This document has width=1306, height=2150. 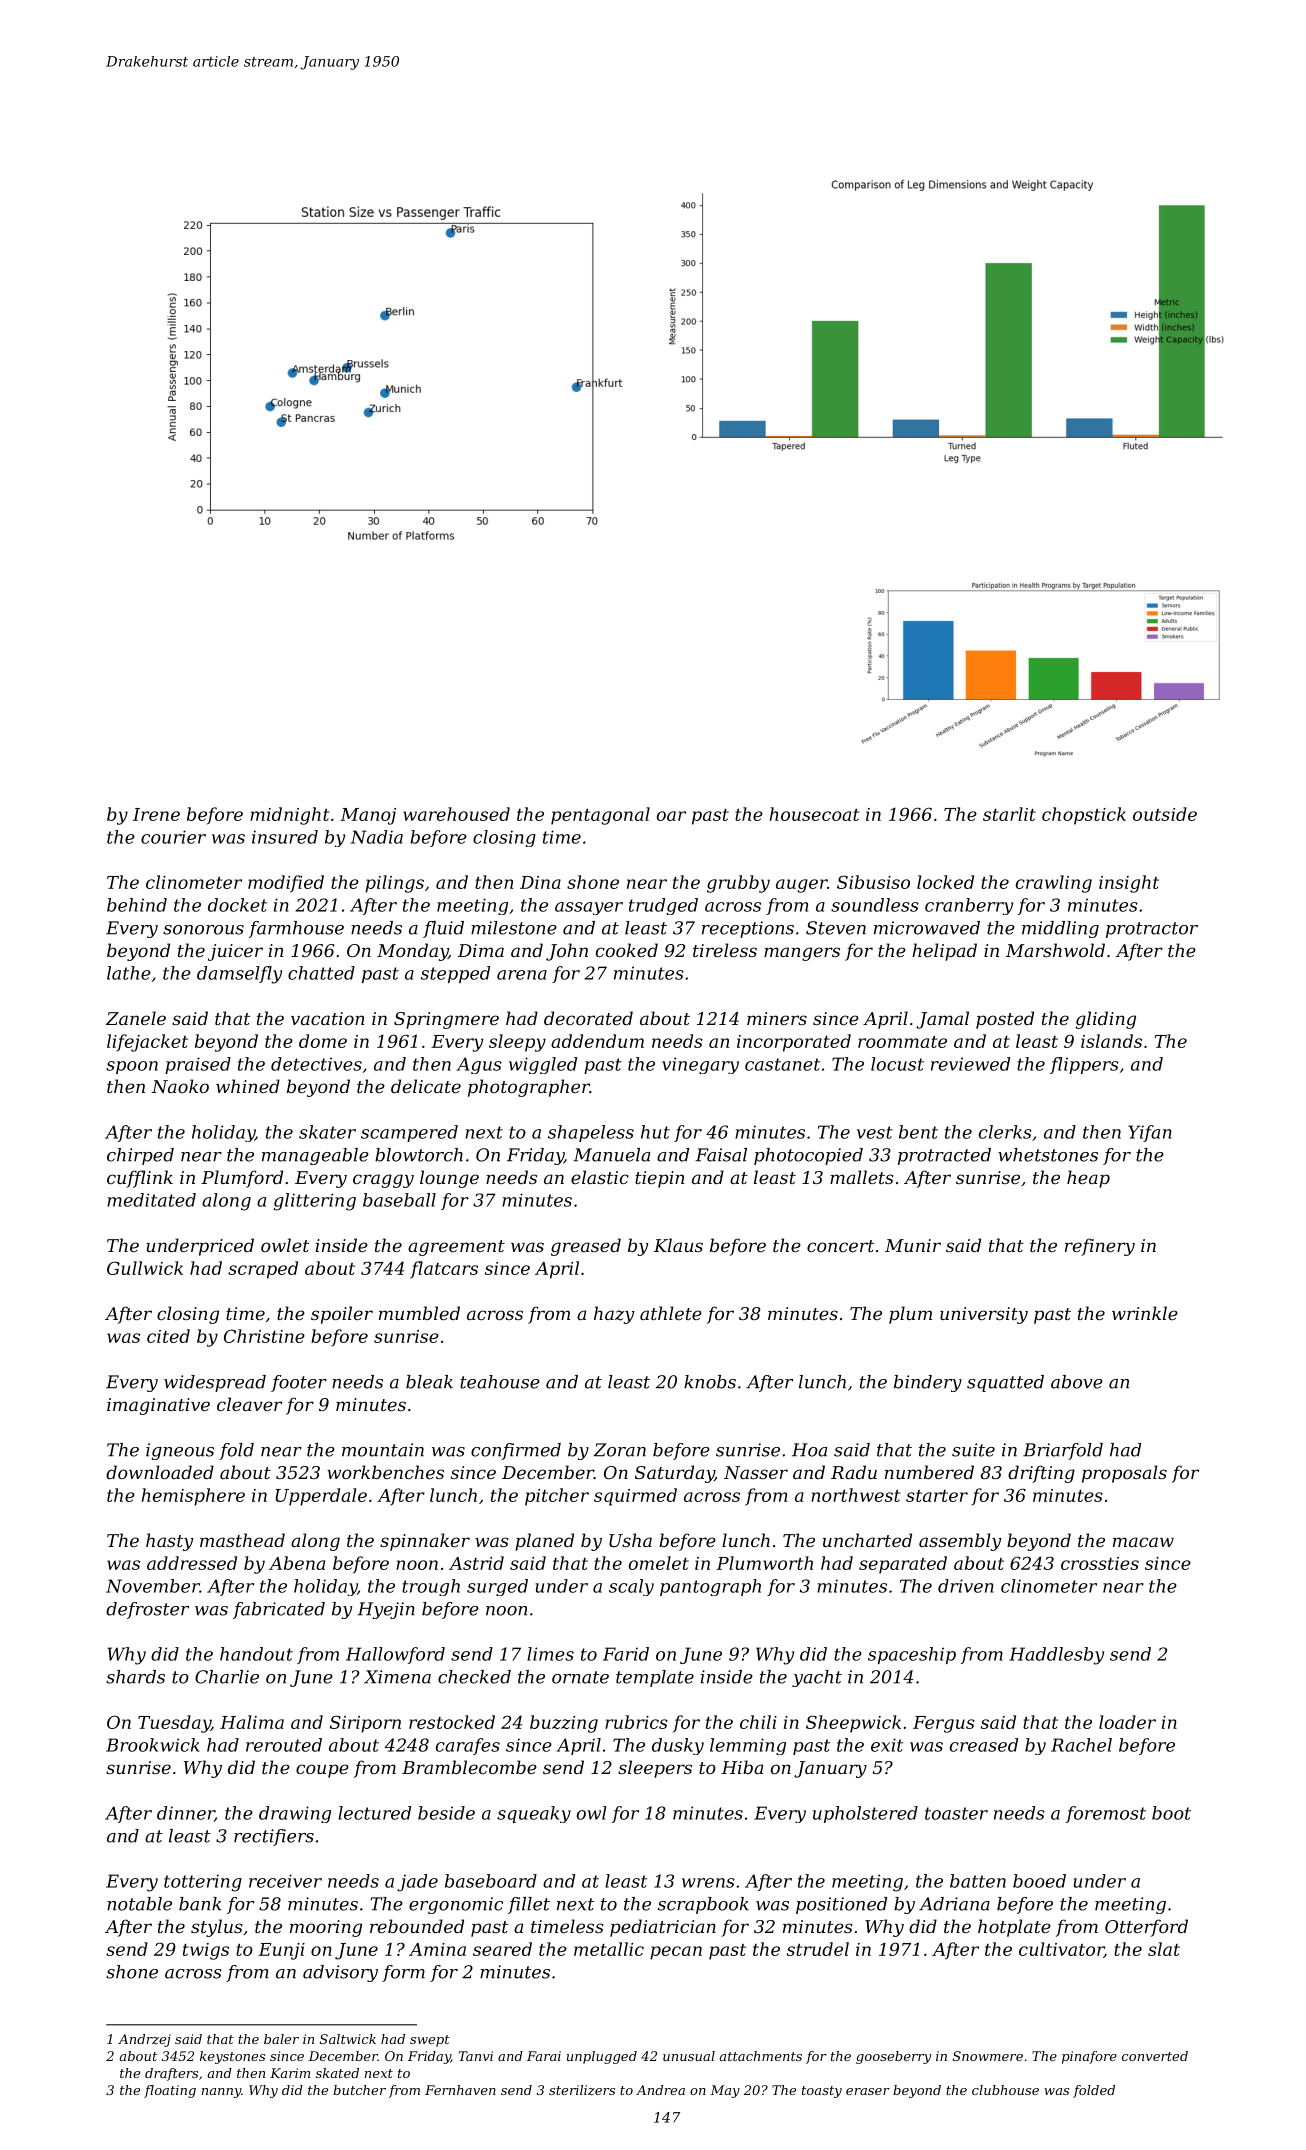 What do you see at coordinates (1111, 1041) in the document?
I see `islands` at bounding box center [1111, 1041].
